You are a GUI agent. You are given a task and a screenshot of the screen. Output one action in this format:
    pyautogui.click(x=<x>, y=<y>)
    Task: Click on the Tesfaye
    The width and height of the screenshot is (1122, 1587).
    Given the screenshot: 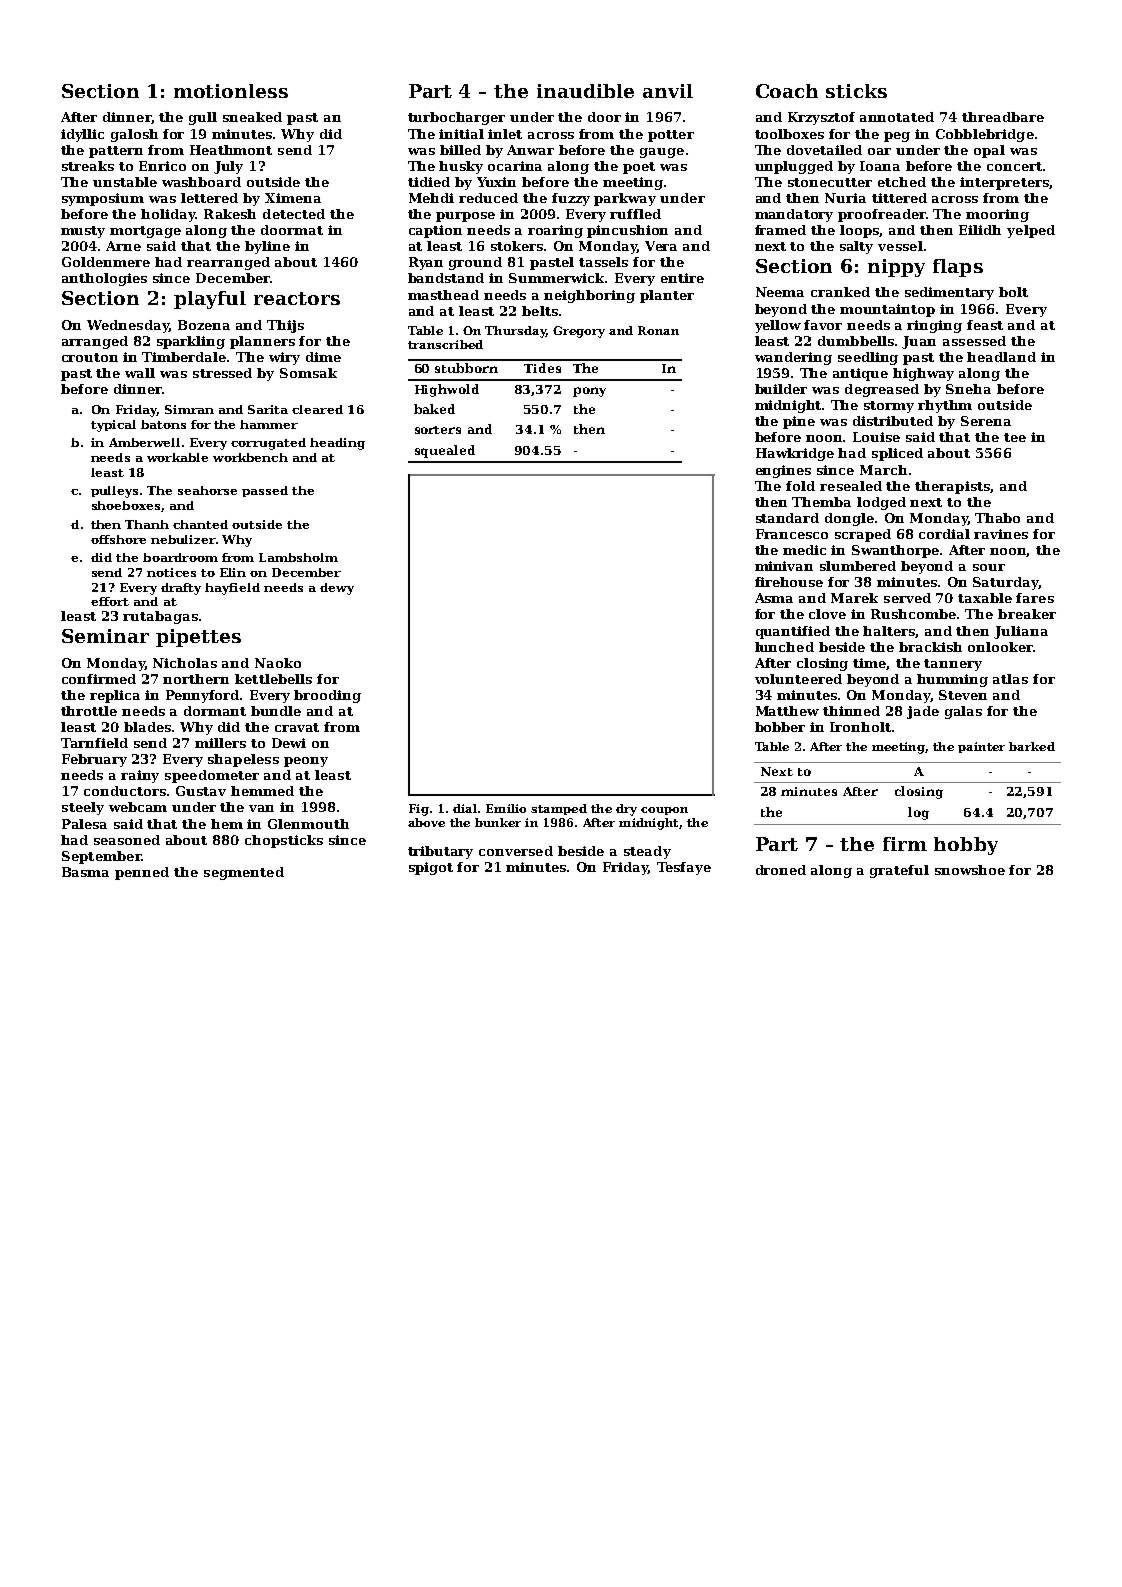 What is the action you would take?
    pyautogui.click(x=684, y=868)
